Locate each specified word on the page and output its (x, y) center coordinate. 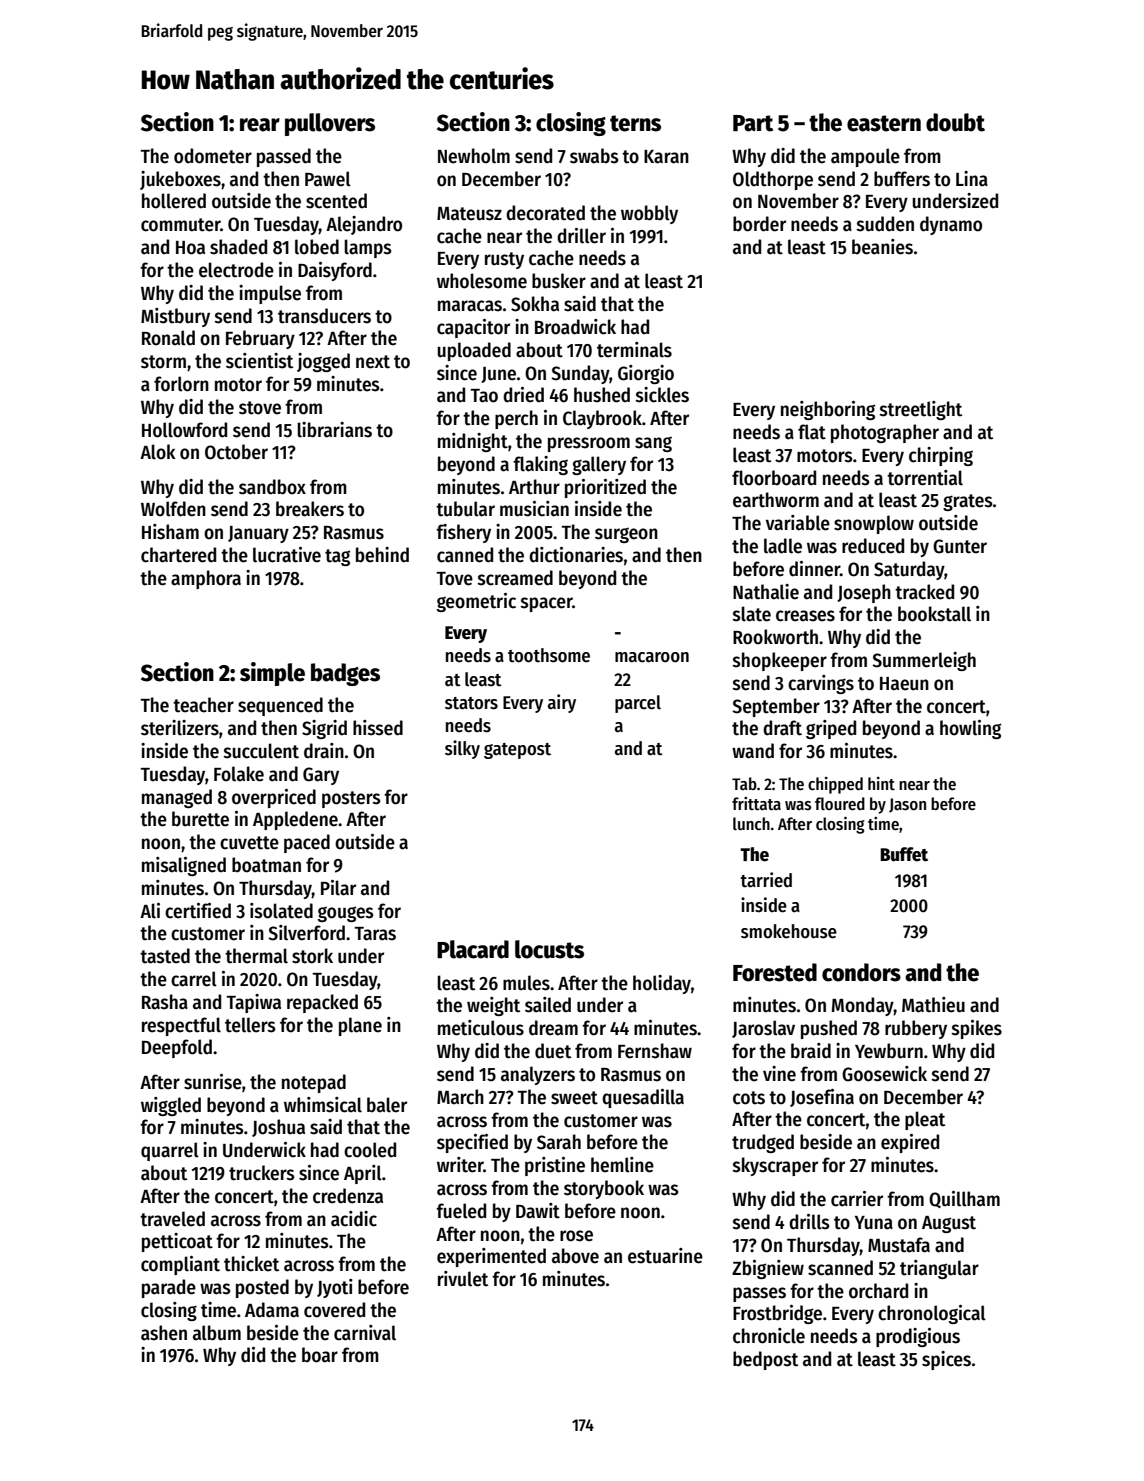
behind (382, 555)
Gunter (960, 546)
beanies (882, 247)
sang (653, 444)
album (217, 1333)
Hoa (190, 248)
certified (198, 911)
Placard (473, 949)
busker (559, 281)
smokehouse (789, 931)
